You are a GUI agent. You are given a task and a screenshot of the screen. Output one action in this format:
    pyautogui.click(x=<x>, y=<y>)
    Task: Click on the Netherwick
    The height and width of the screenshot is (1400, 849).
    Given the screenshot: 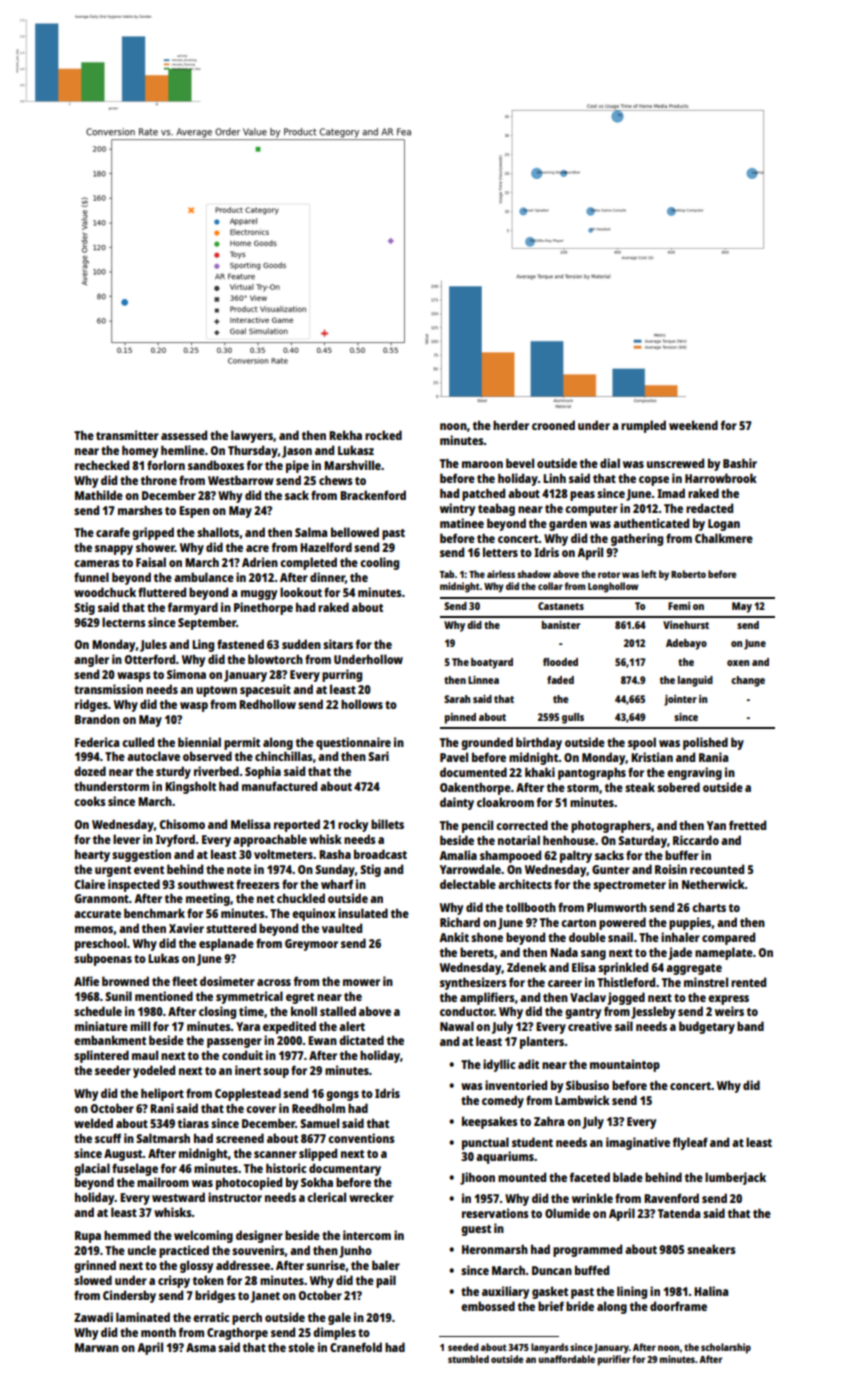 What is the action you would take?
    pyautogui.click(x=713, y=884)
